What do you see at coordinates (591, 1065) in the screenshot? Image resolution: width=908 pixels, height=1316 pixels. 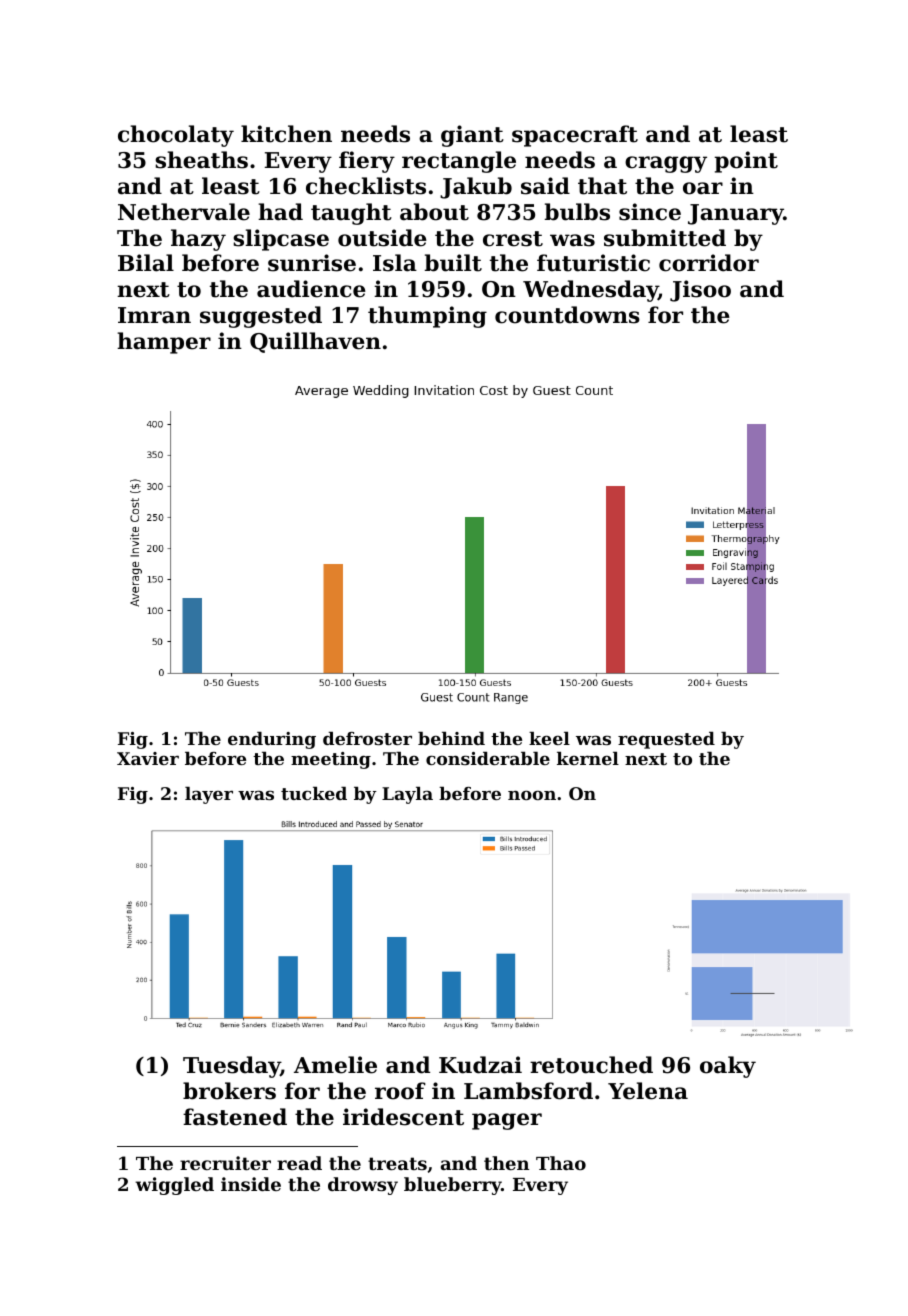 I see `retouched` at bounding box center [591, 1065].
